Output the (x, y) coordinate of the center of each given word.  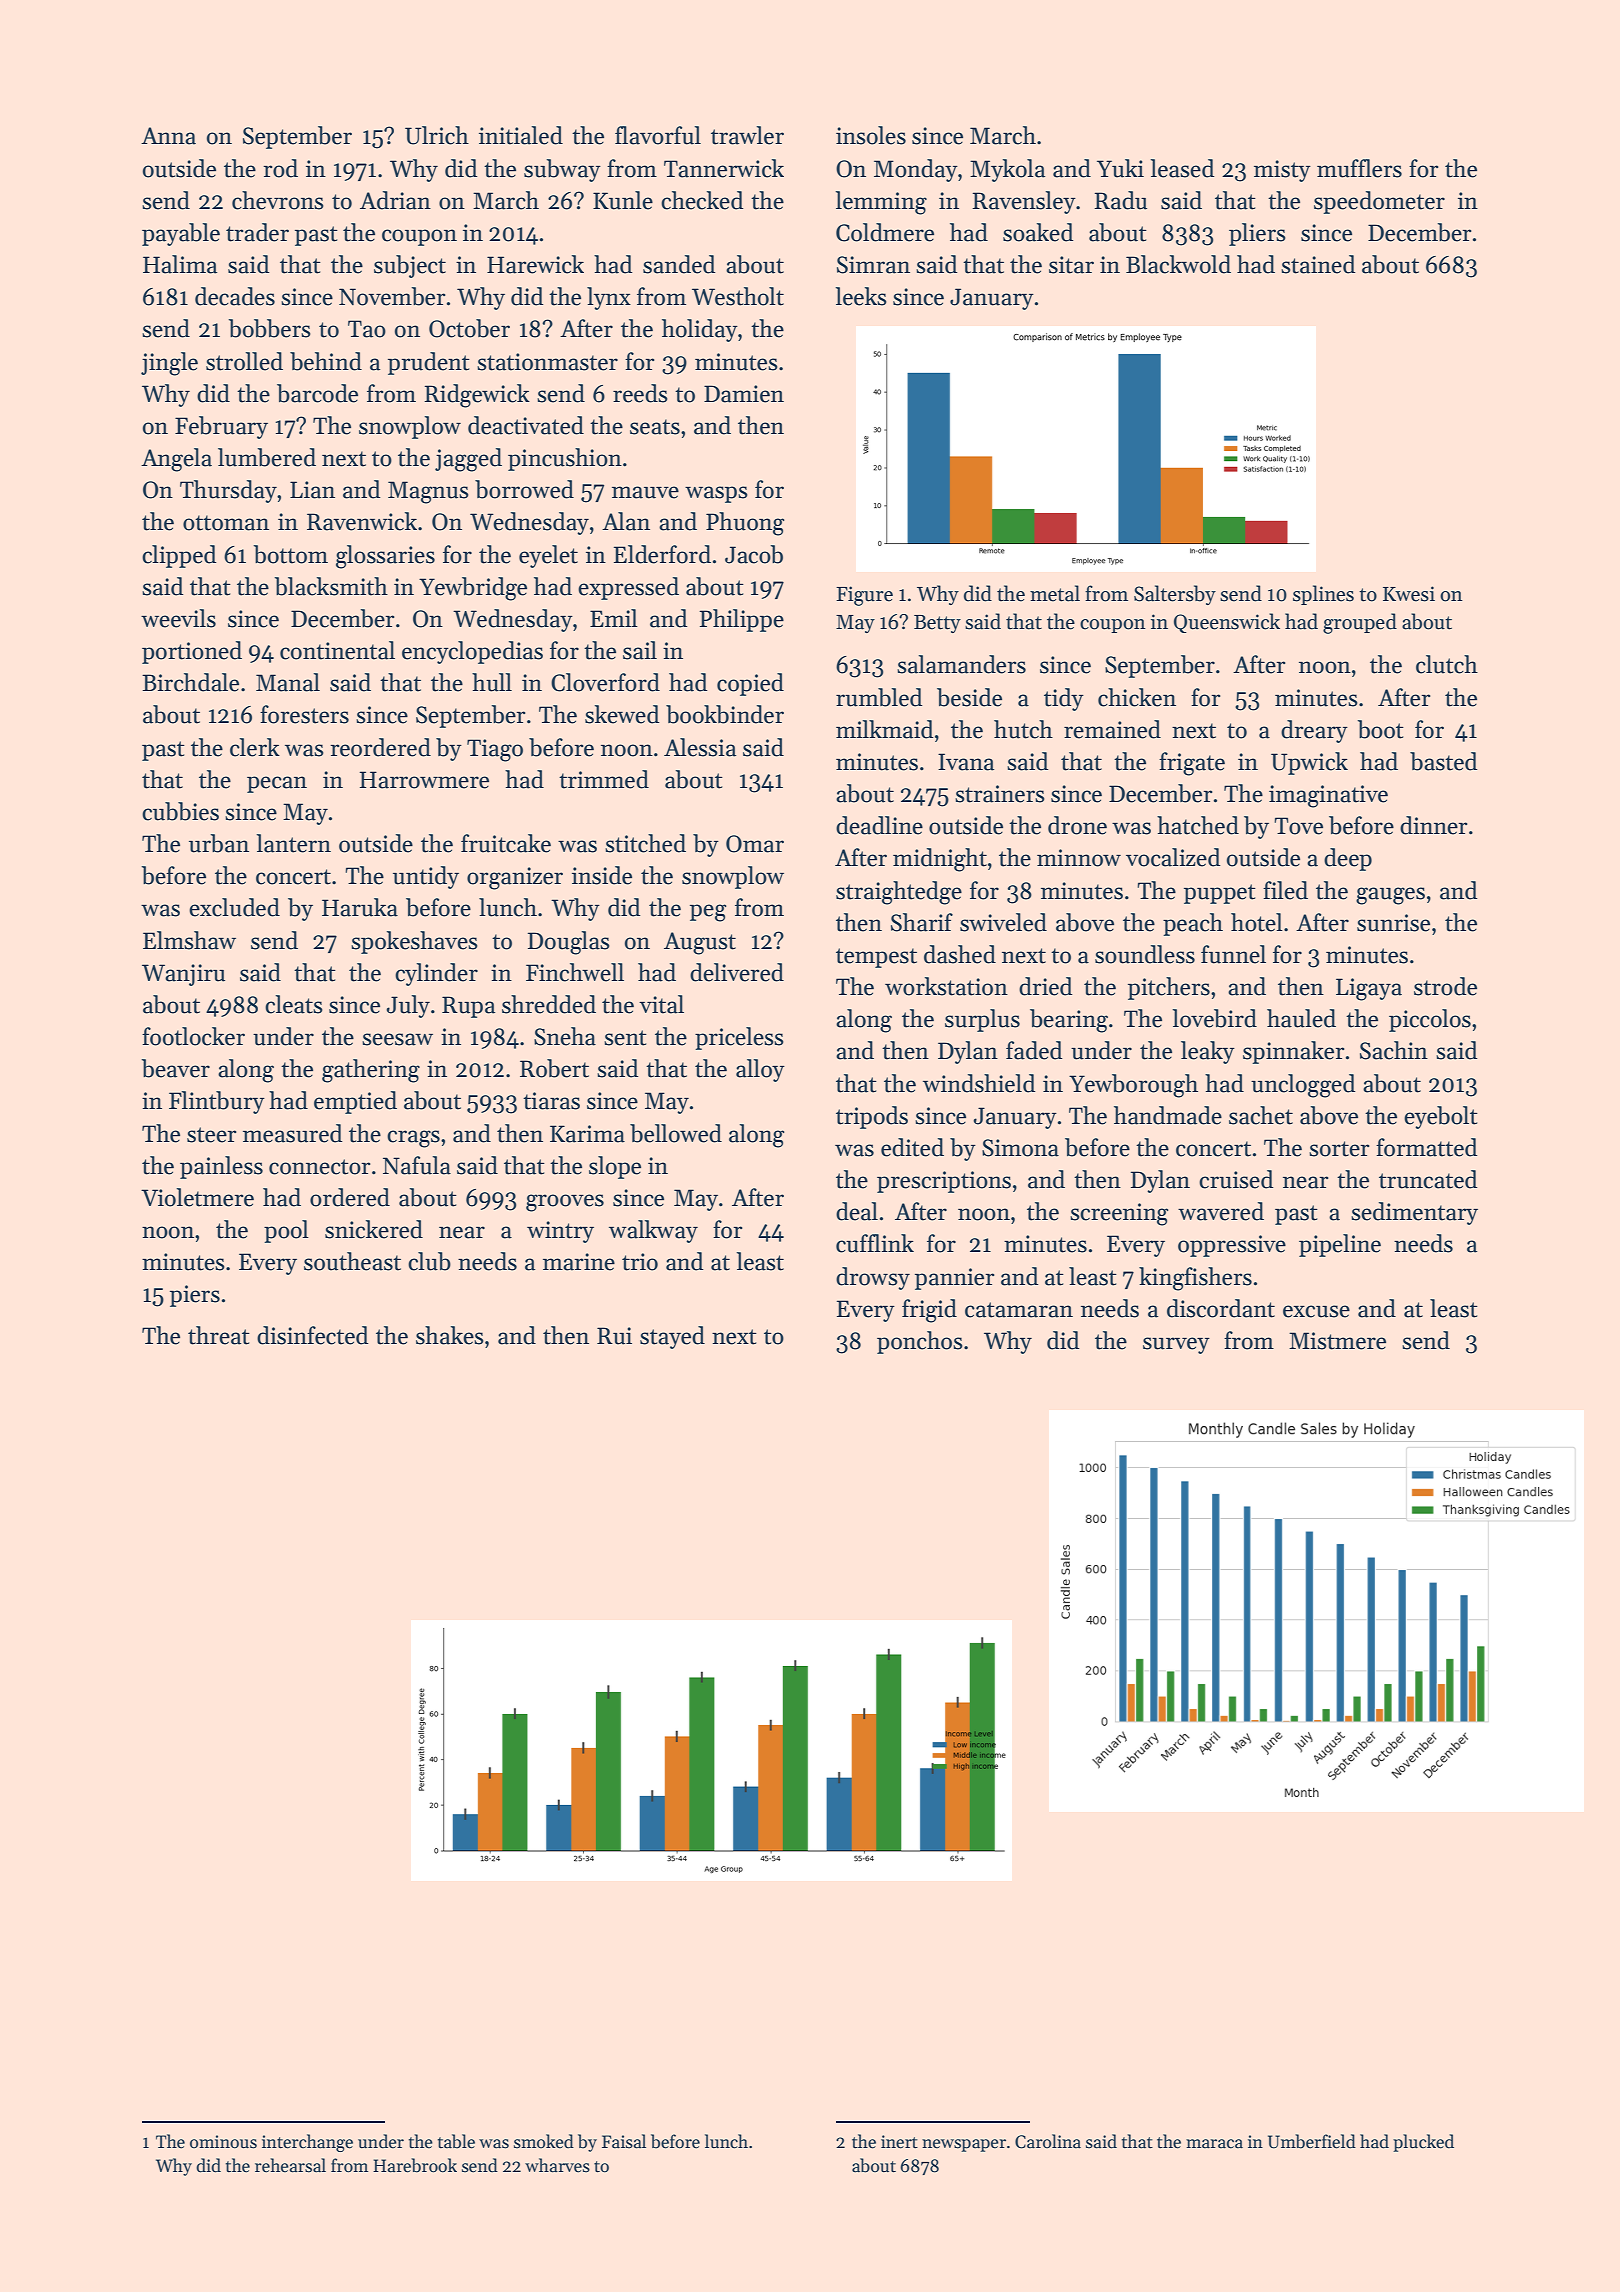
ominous (223, 2142)
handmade (1168, 1115)
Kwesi (1409, 594)
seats (655, 427)
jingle (169, 364)
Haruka (360, 907)
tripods (872, 1117)
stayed (672, 1337)
